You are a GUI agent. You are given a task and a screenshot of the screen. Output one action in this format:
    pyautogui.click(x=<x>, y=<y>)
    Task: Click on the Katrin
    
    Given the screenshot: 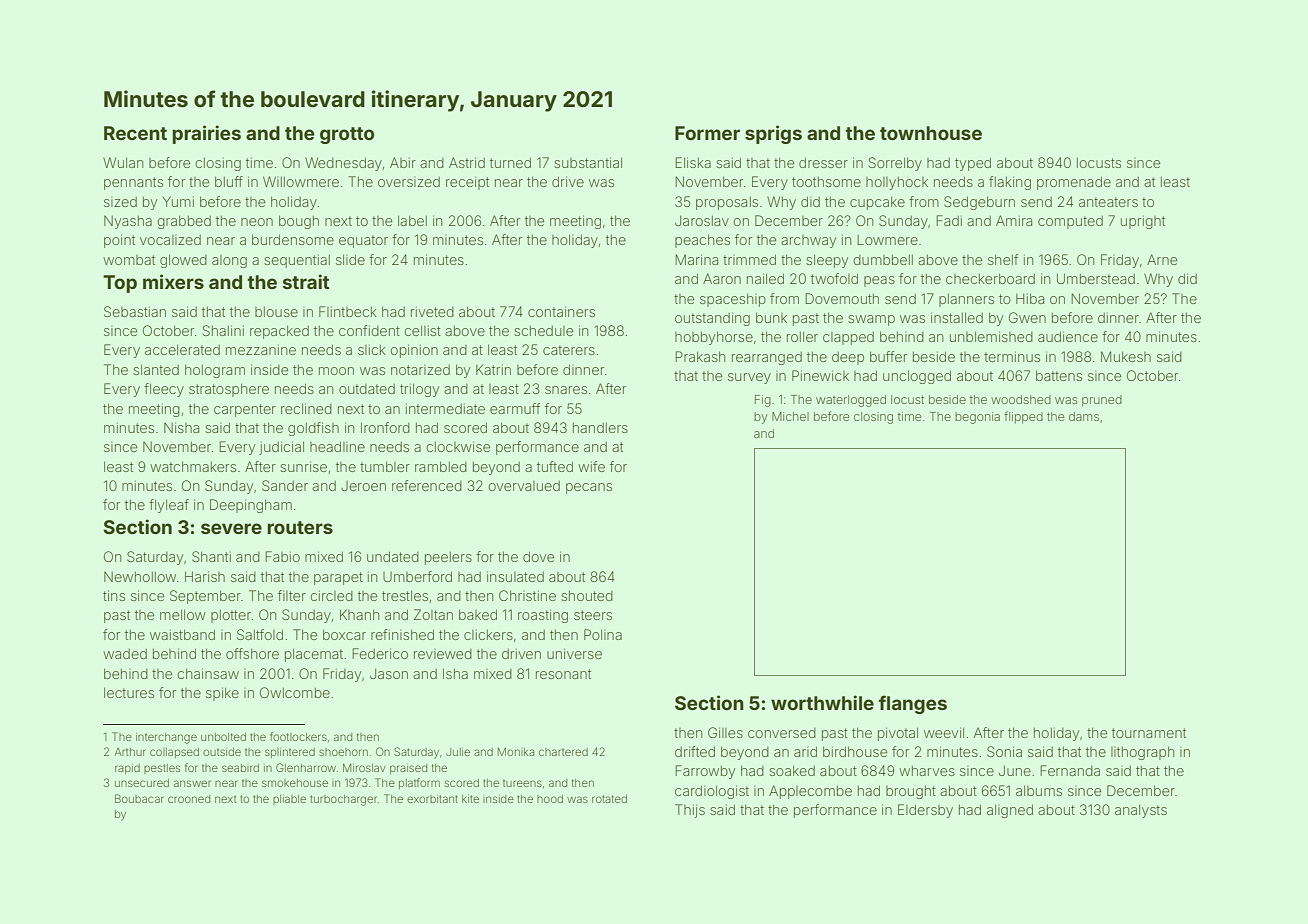 What is the action you would take?
    pyautogui.click(x=493, y=369)
